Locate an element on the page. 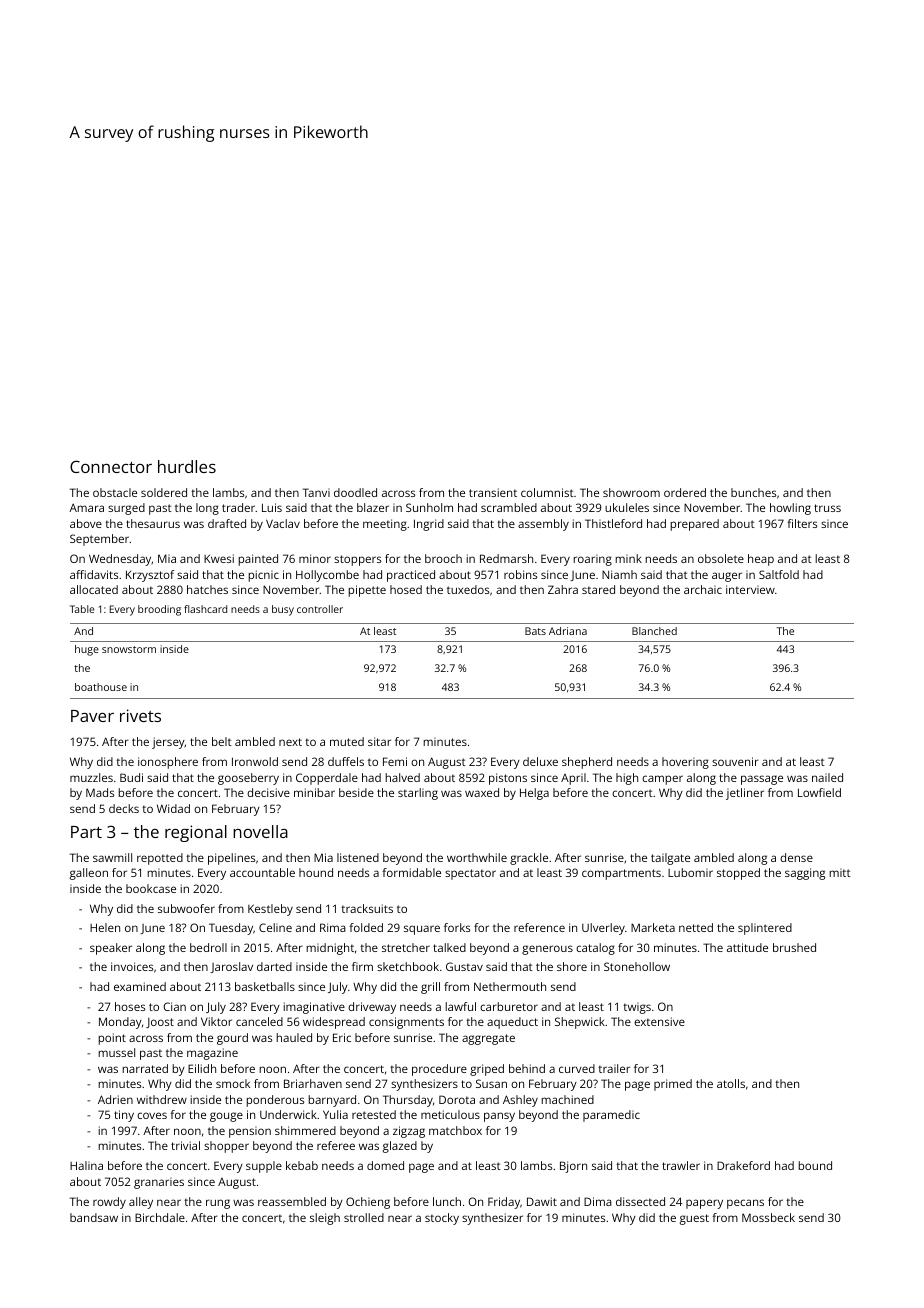  transient is located at coordinates (493, 492).
